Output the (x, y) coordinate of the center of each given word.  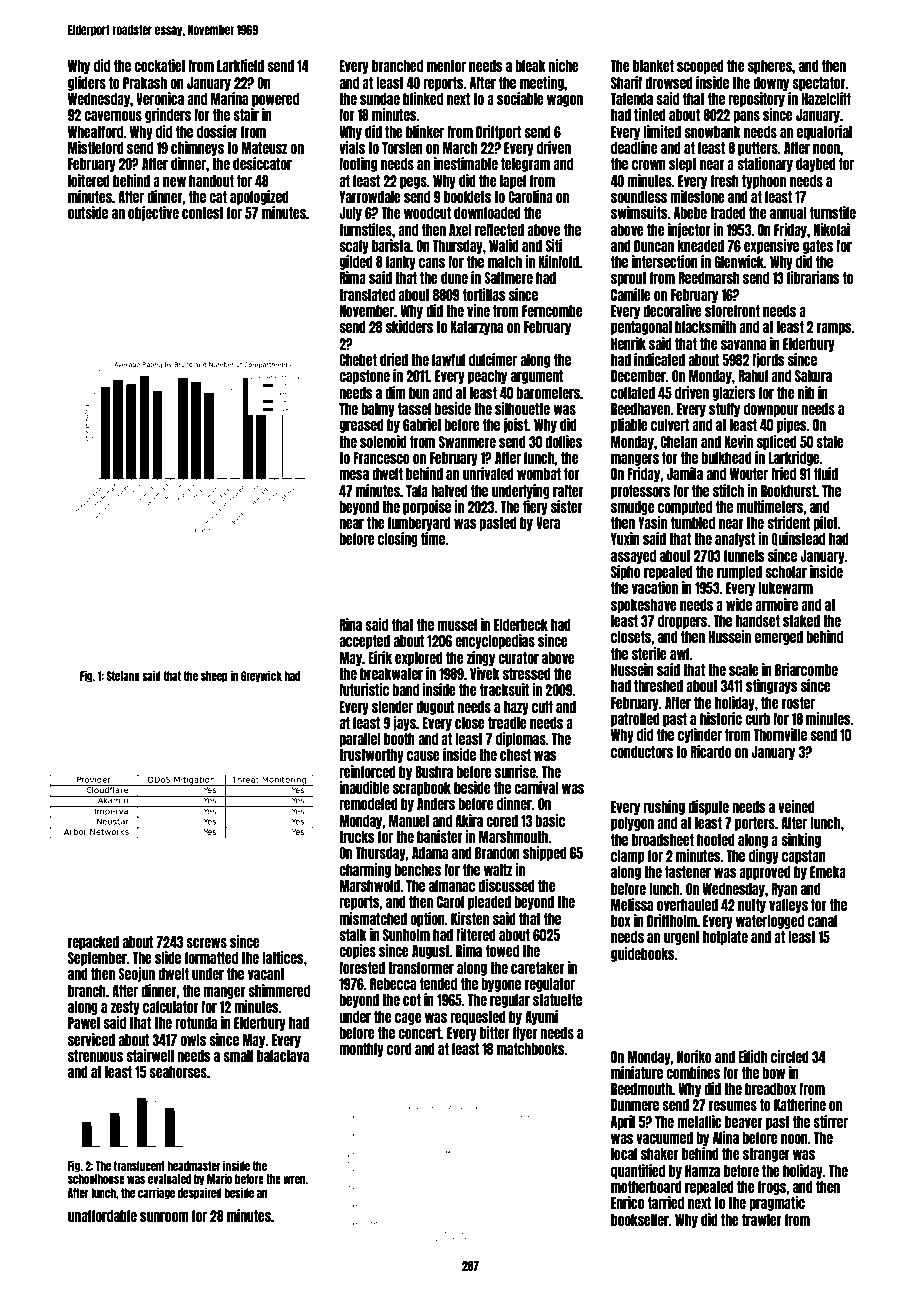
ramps (834, 329)
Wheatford (96, 132)
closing (398, 539)
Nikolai (832, 229)
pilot (825, 523)
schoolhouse (96, 1179)
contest (203, 213)
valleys (788, 906)
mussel (457, 625)
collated (633, 393)
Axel (460, 230)
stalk (353, 935)
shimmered (279, 990)
